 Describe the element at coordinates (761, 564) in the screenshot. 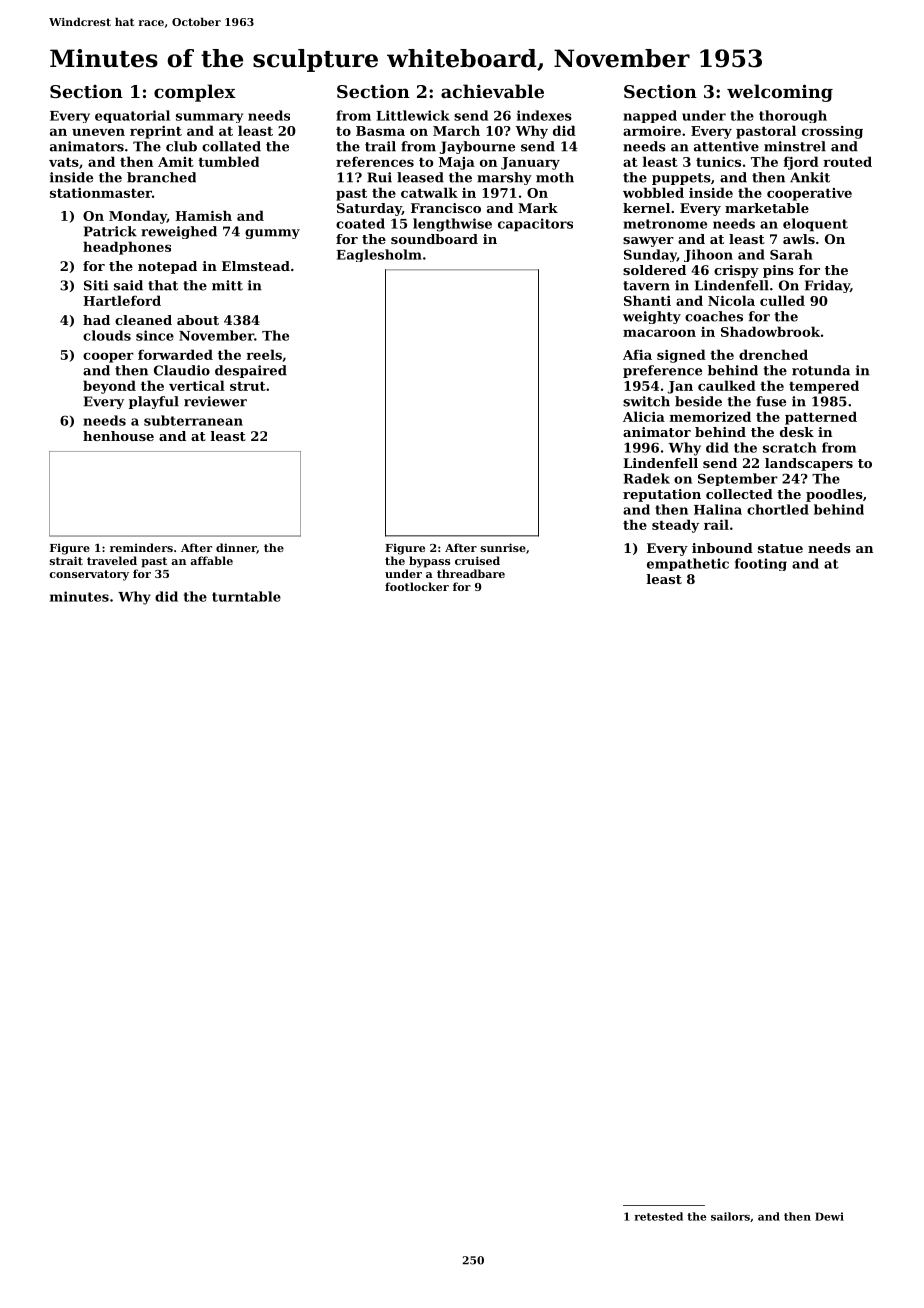

I see `footing` at that location.
